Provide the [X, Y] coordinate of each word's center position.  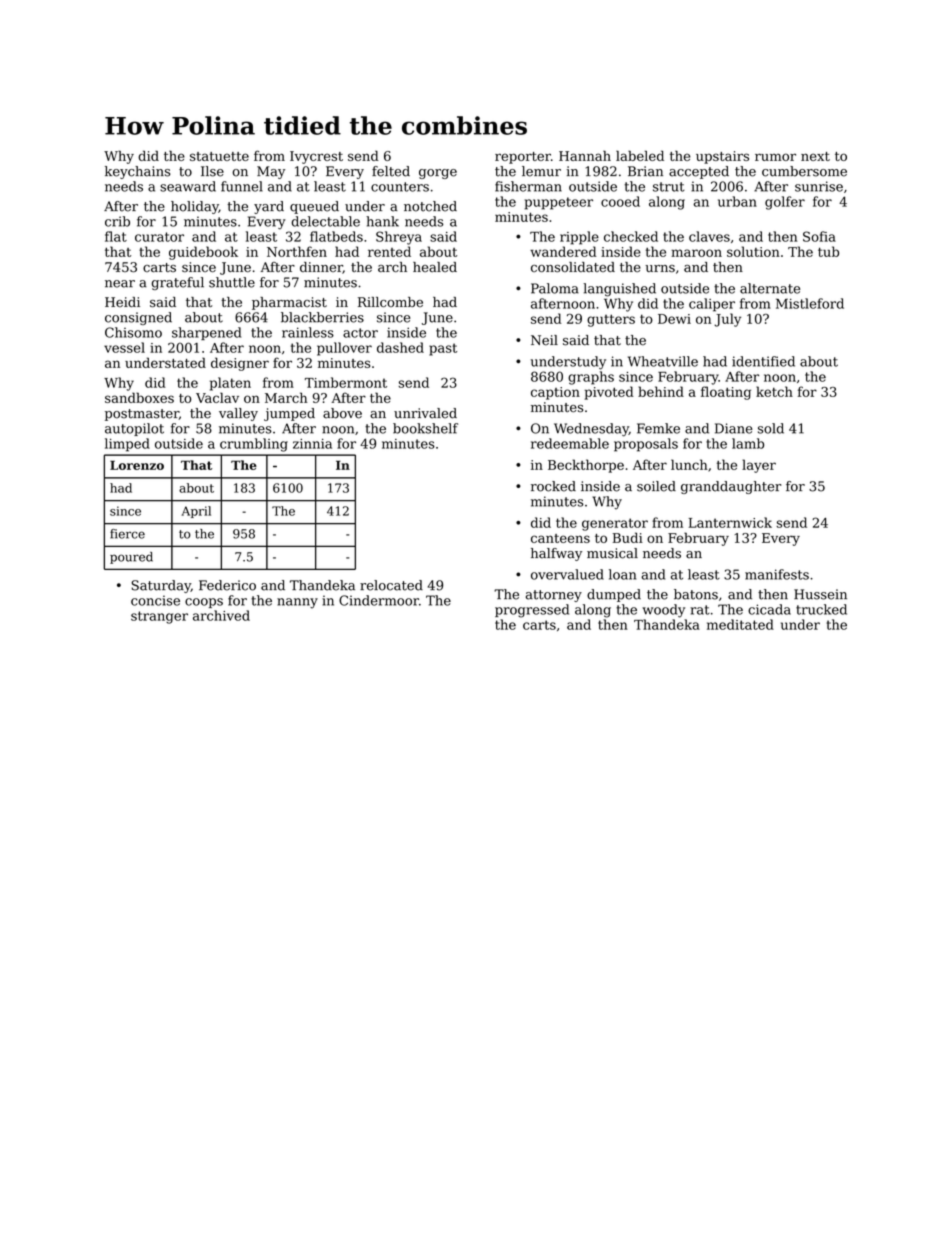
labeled [640, 155]
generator [615, 524]
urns [660, 268]
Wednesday [591, 430]
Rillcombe [390, 302]
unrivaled [425, 413]
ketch [774, 391]
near [120, 284]
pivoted [609, 393]
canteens [560, 538]
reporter [523, 158]
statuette [219, 156]
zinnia [312, 444]
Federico [227, 585]
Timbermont [346, 382]
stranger [159, 617]
